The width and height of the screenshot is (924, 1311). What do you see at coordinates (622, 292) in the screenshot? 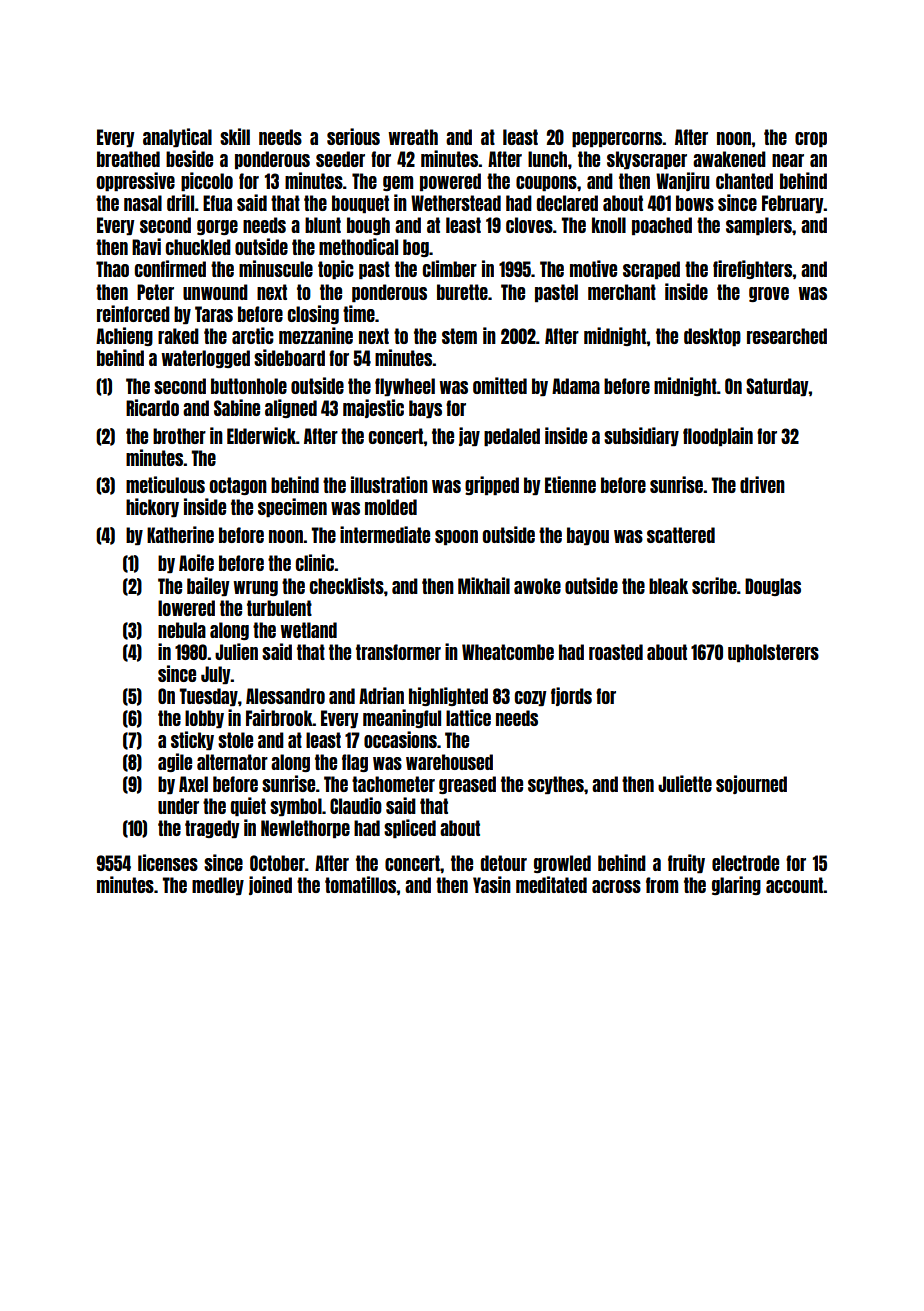
I see `merchant` at bounding box center [622, 292].
